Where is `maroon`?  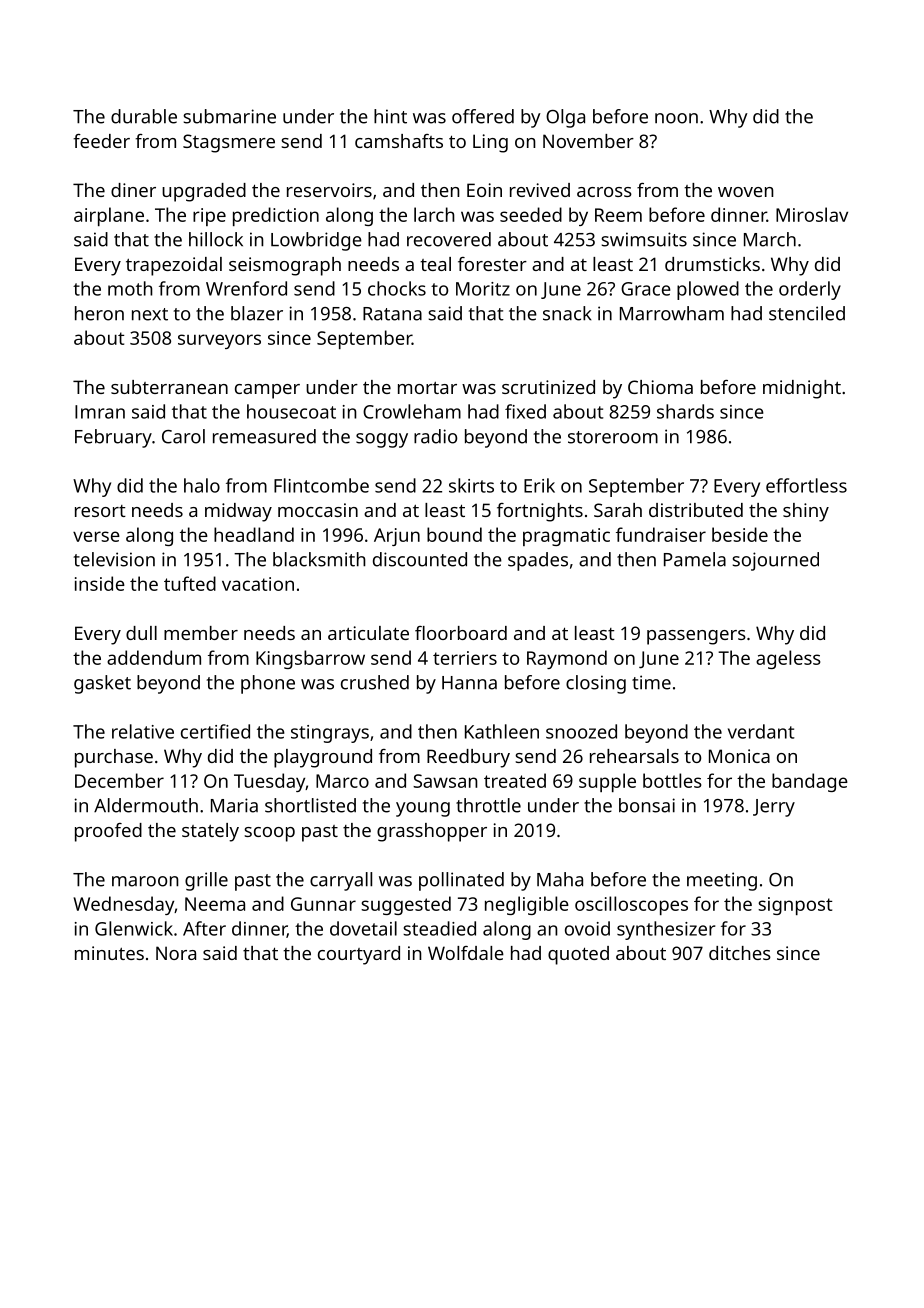
maroon is located at coordinates (145, 881).
